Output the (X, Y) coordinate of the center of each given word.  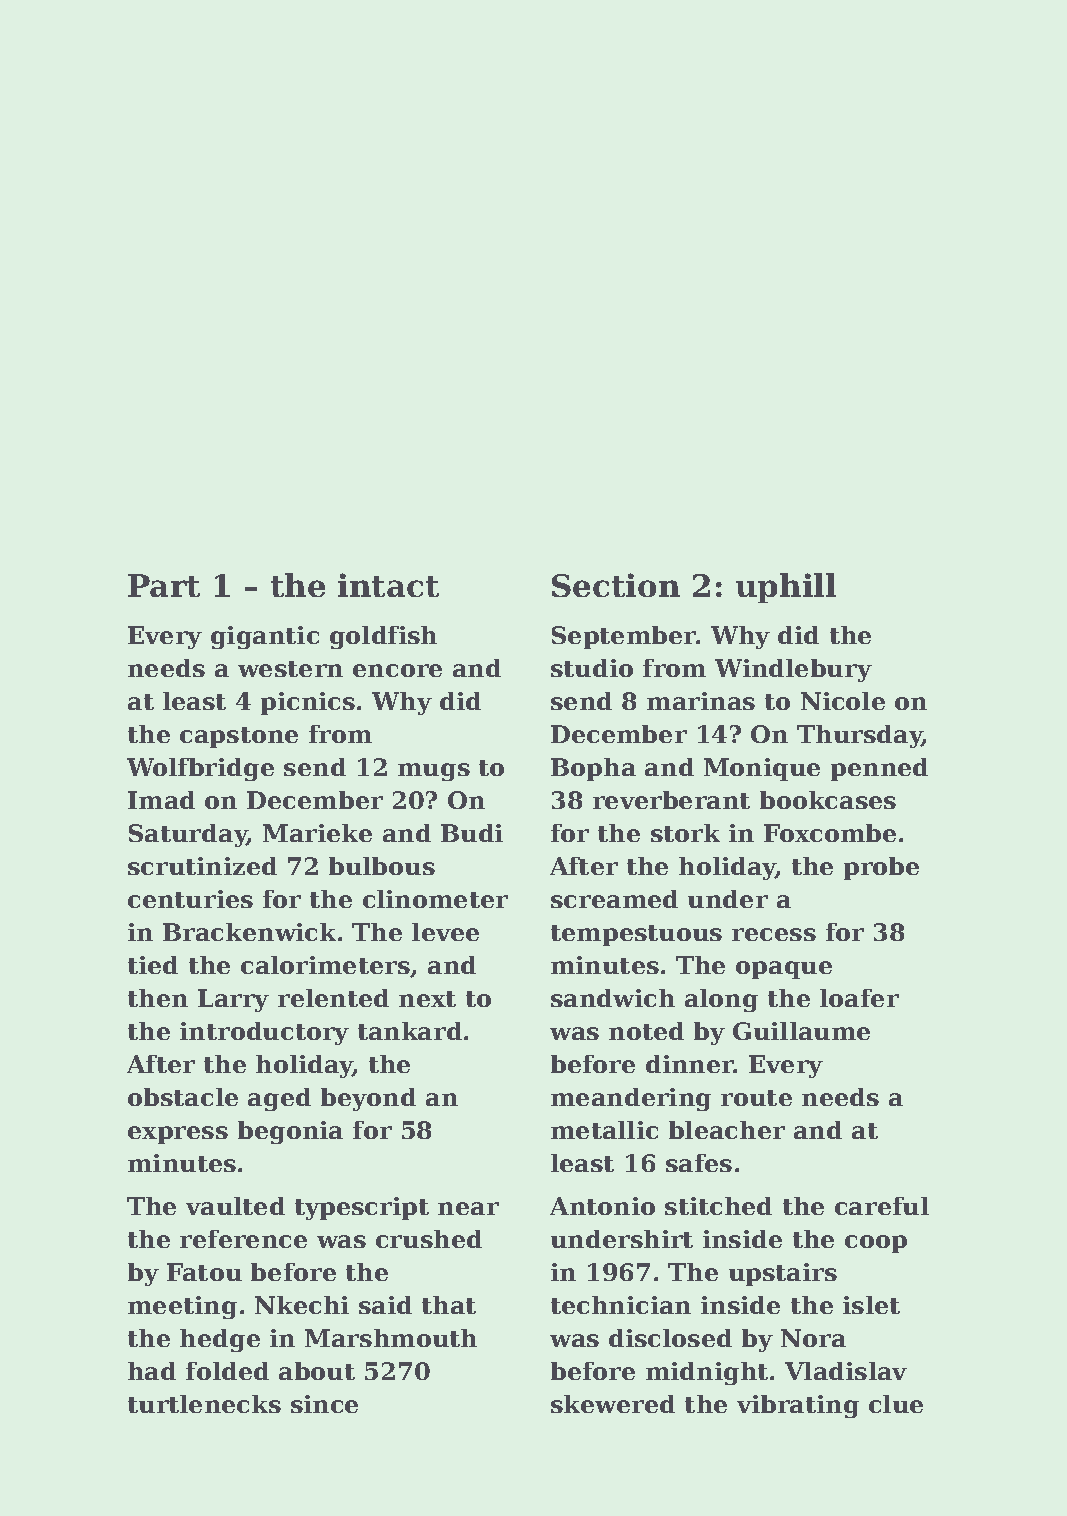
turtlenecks (204, 1404)
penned (879, 769)
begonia (290, 1132)
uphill (786, 588)
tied (153, 965)
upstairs (783, 1274)
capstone (239, 737)
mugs (434, 772)
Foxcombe (830, 833)
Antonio (602, 1206)
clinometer (435, 899)
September (624, 637)
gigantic (265, 637)
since (324, 1404)
